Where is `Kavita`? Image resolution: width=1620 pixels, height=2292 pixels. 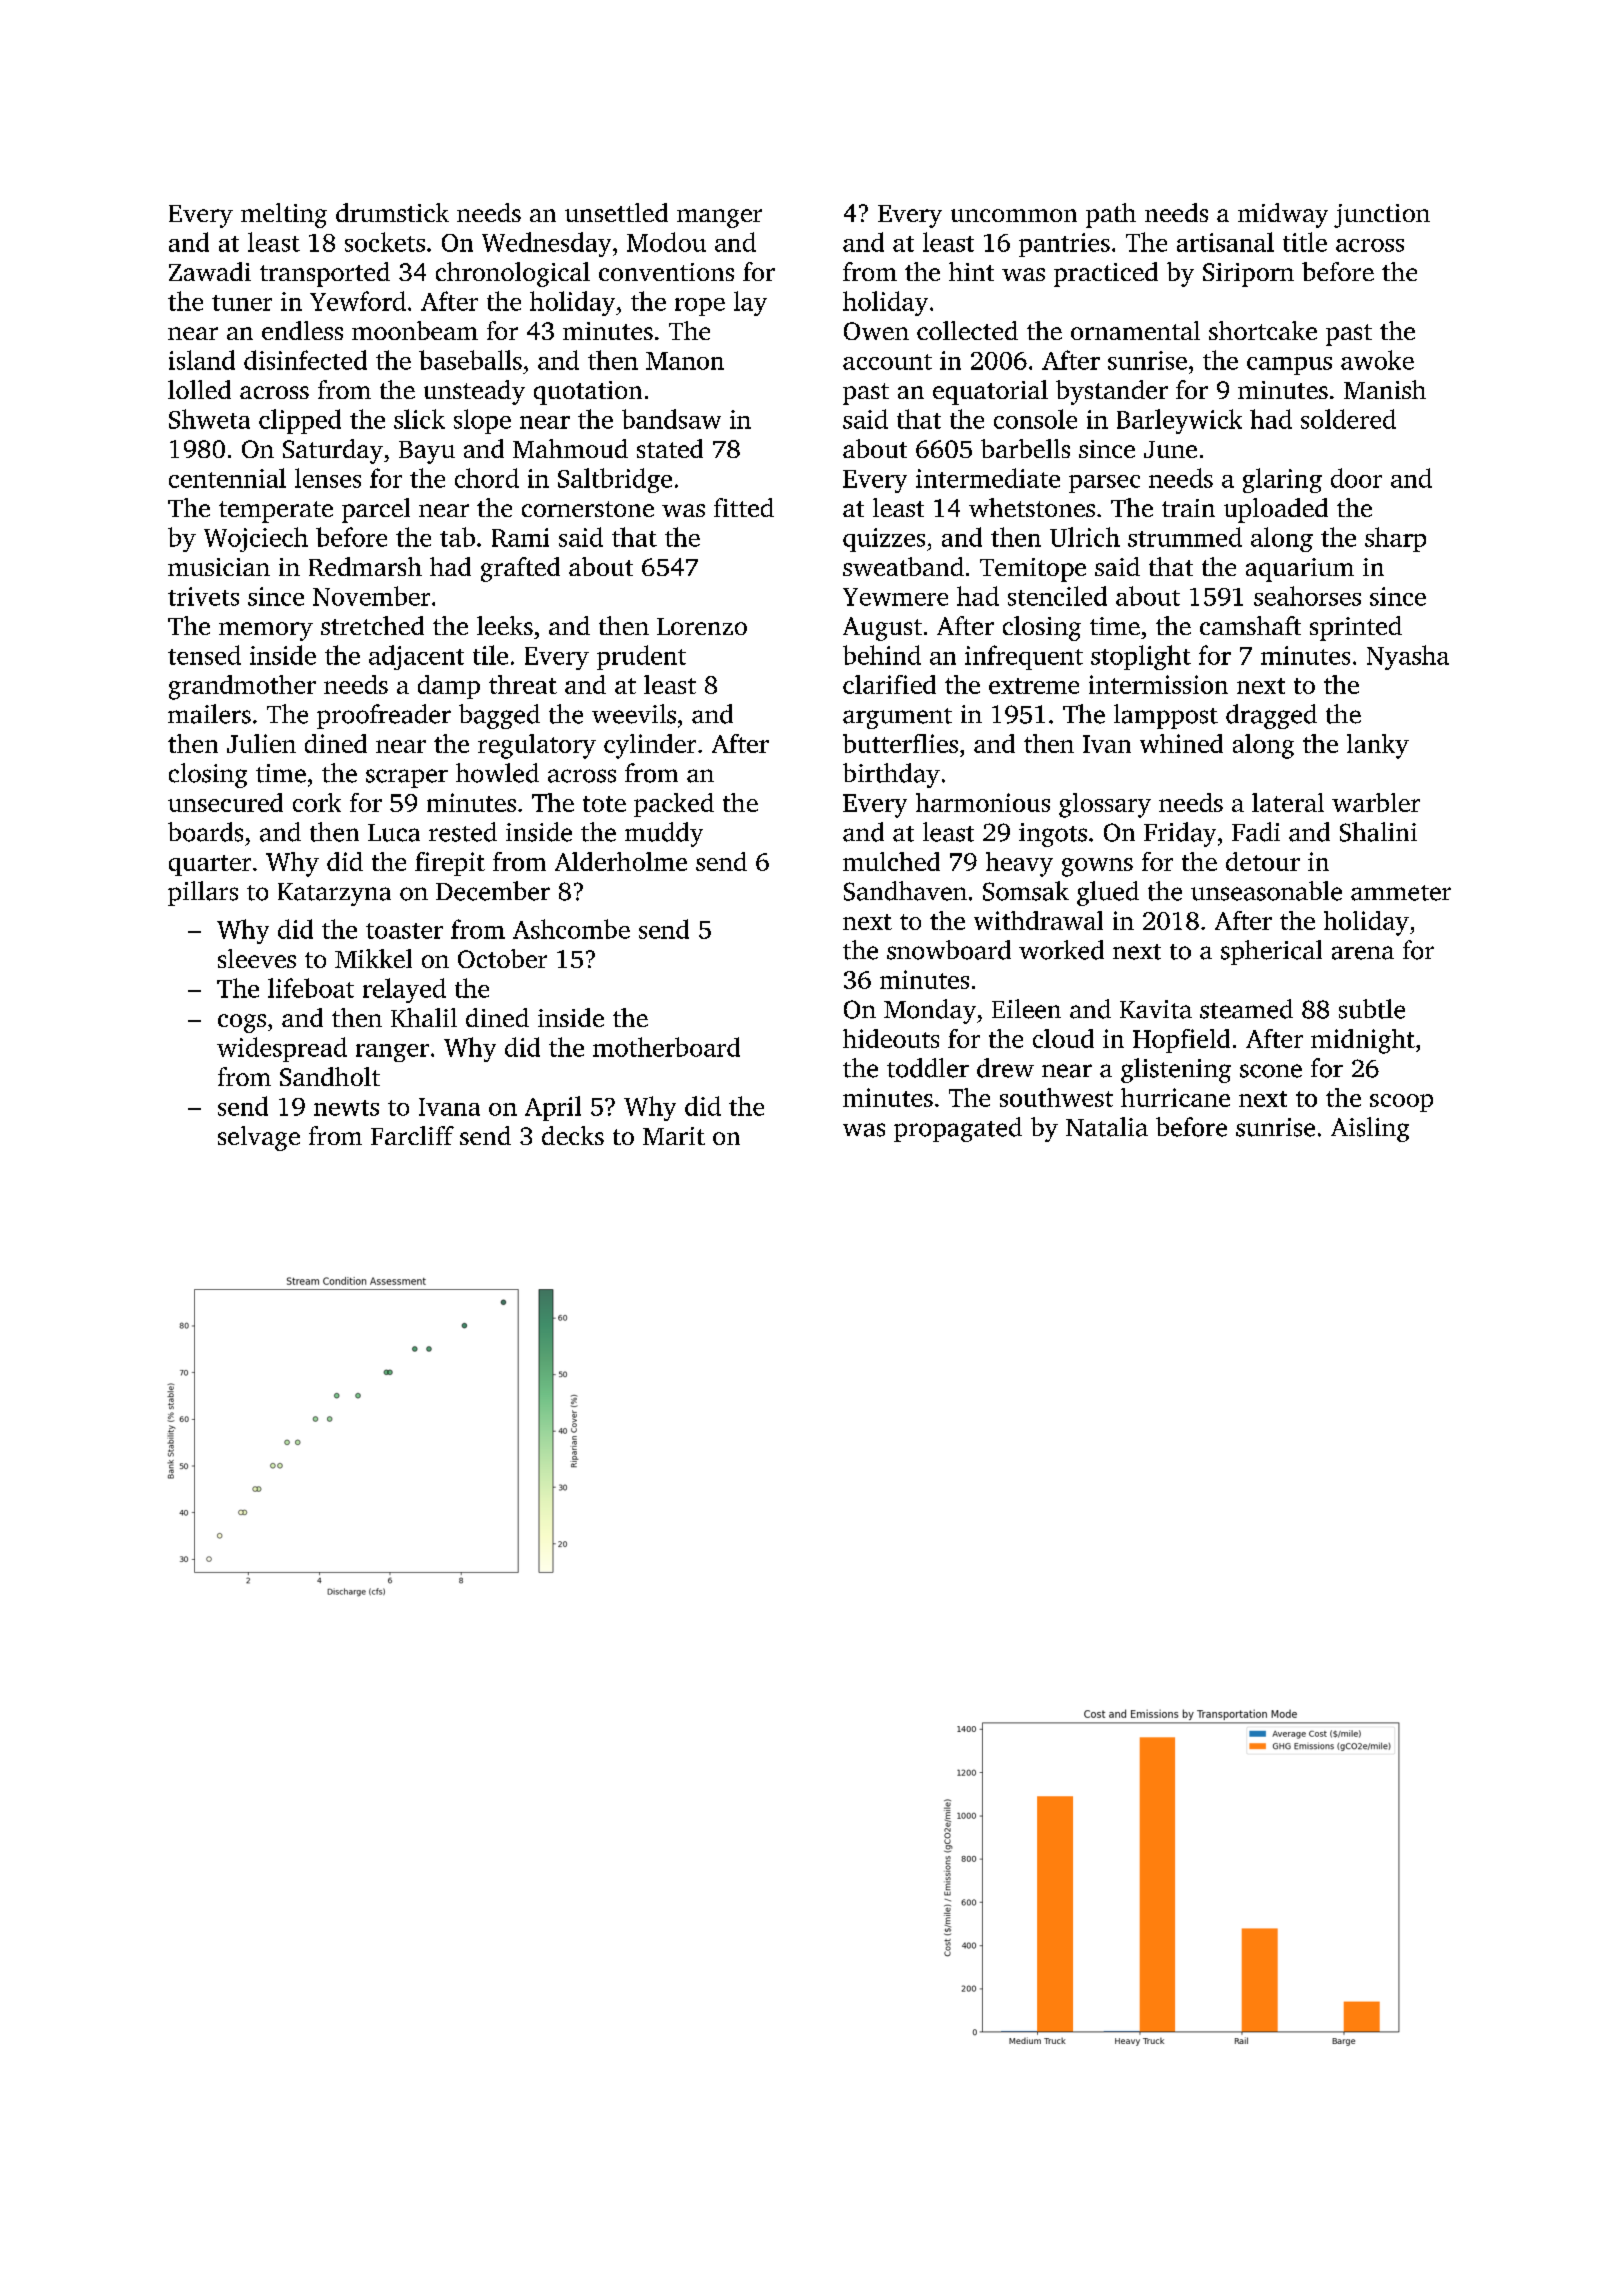
Kavita is located at coordinates (1156, 1009).
